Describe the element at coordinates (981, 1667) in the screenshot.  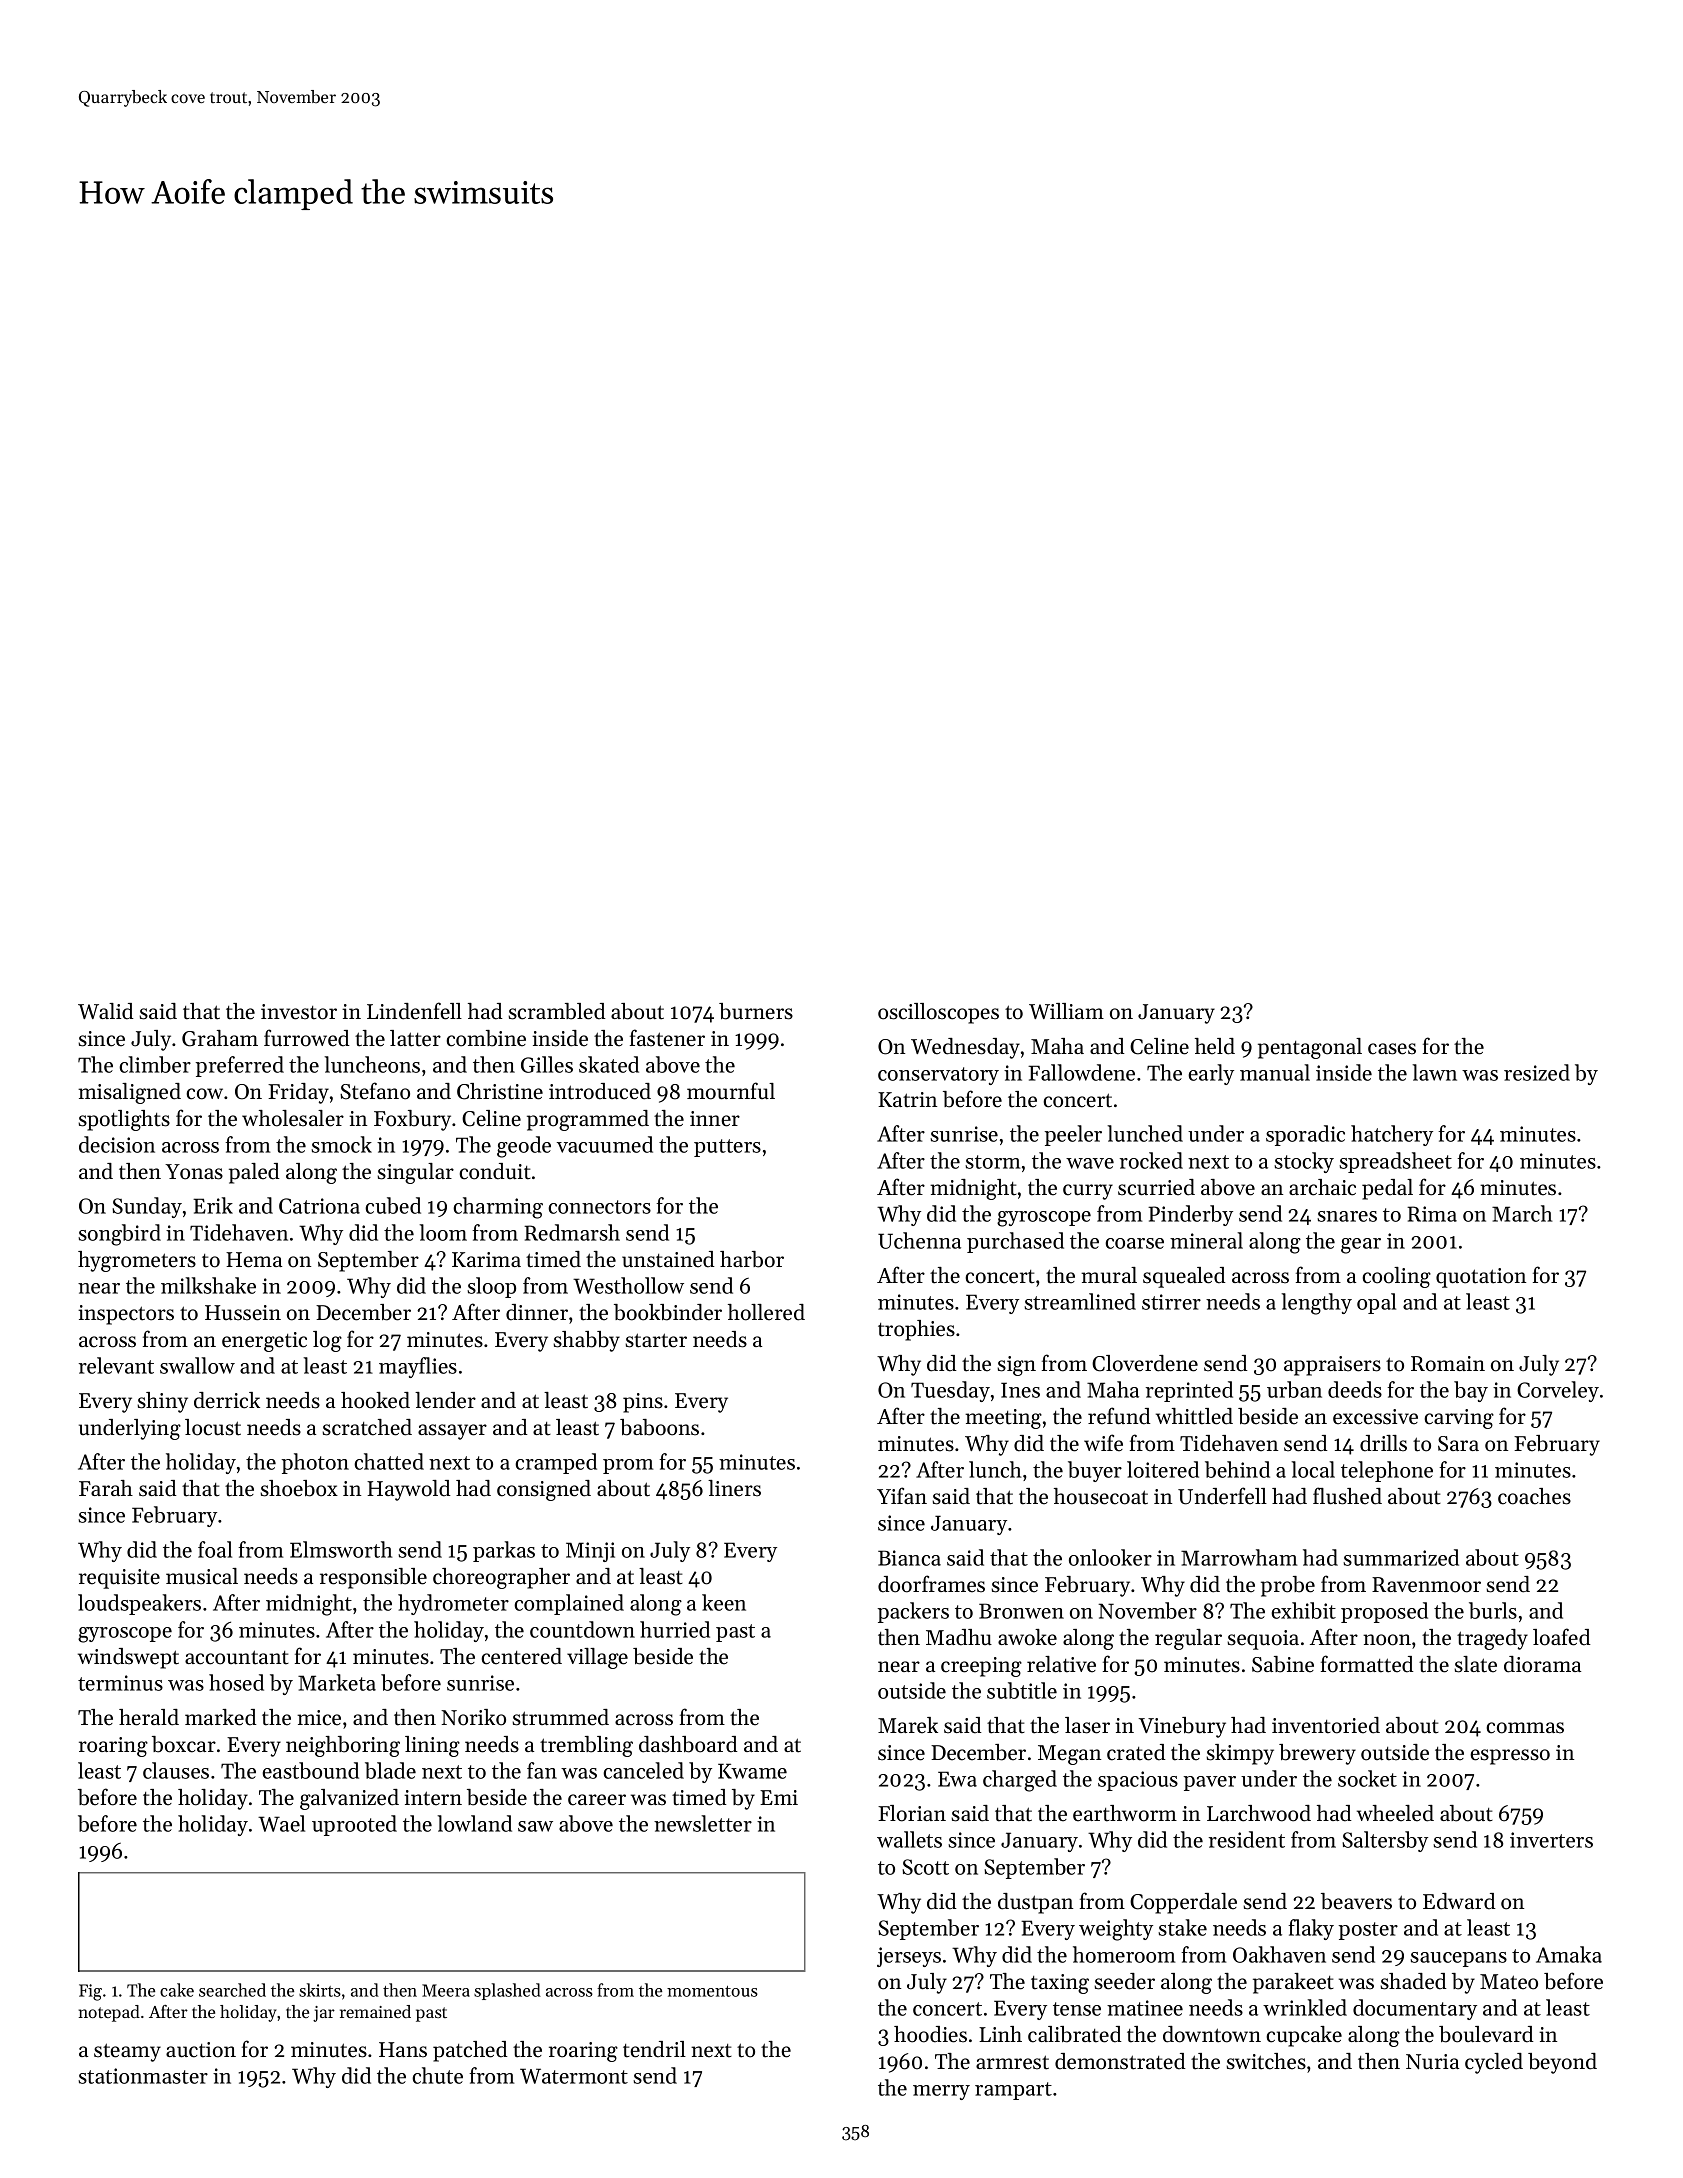
I see `creeping` at that location.
